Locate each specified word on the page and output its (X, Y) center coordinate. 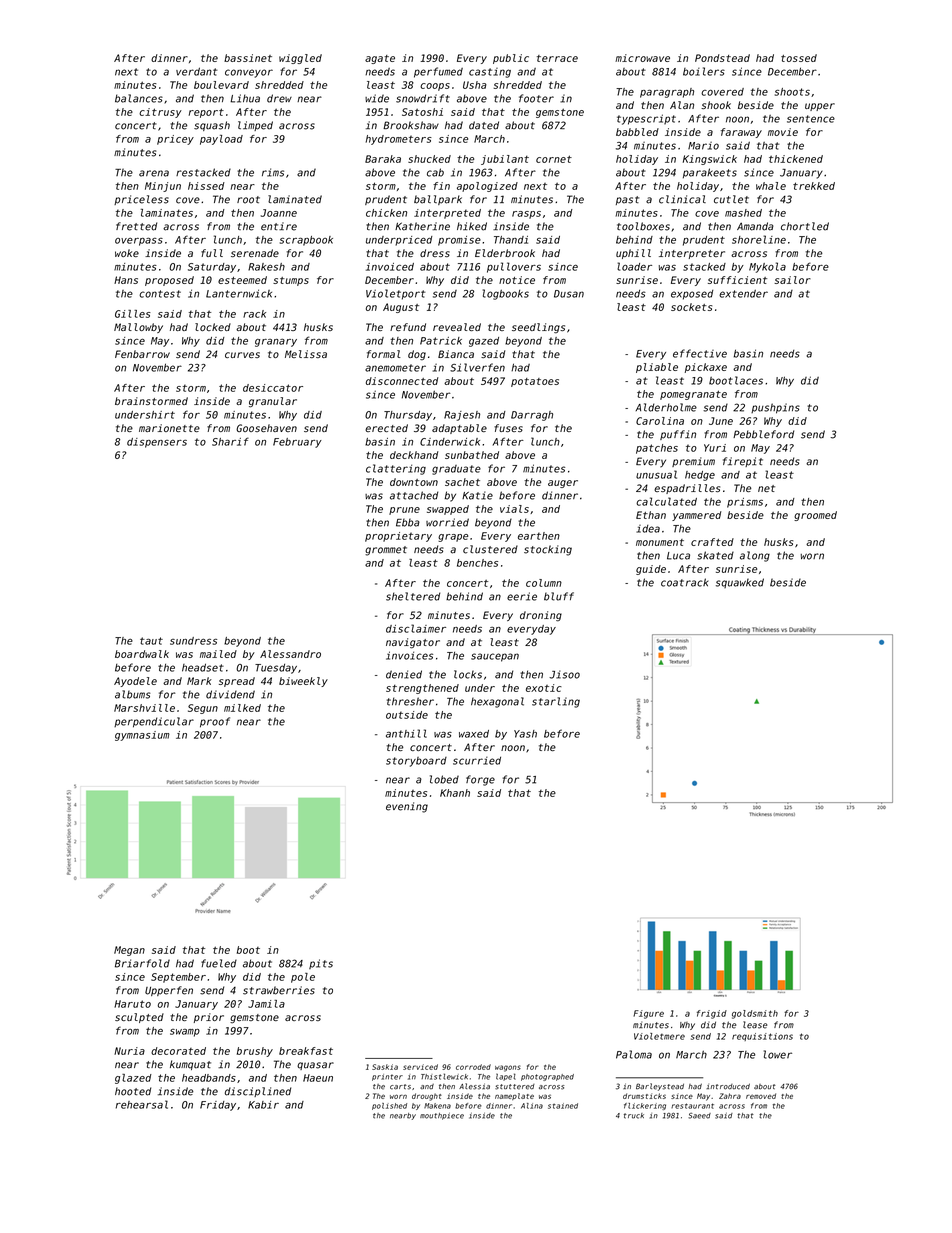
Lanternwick (239, 293)
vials (514, 509)
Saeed (699, 1116)
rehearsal (142, 1104)
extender (743, 294)
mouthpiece (442, 1116)
